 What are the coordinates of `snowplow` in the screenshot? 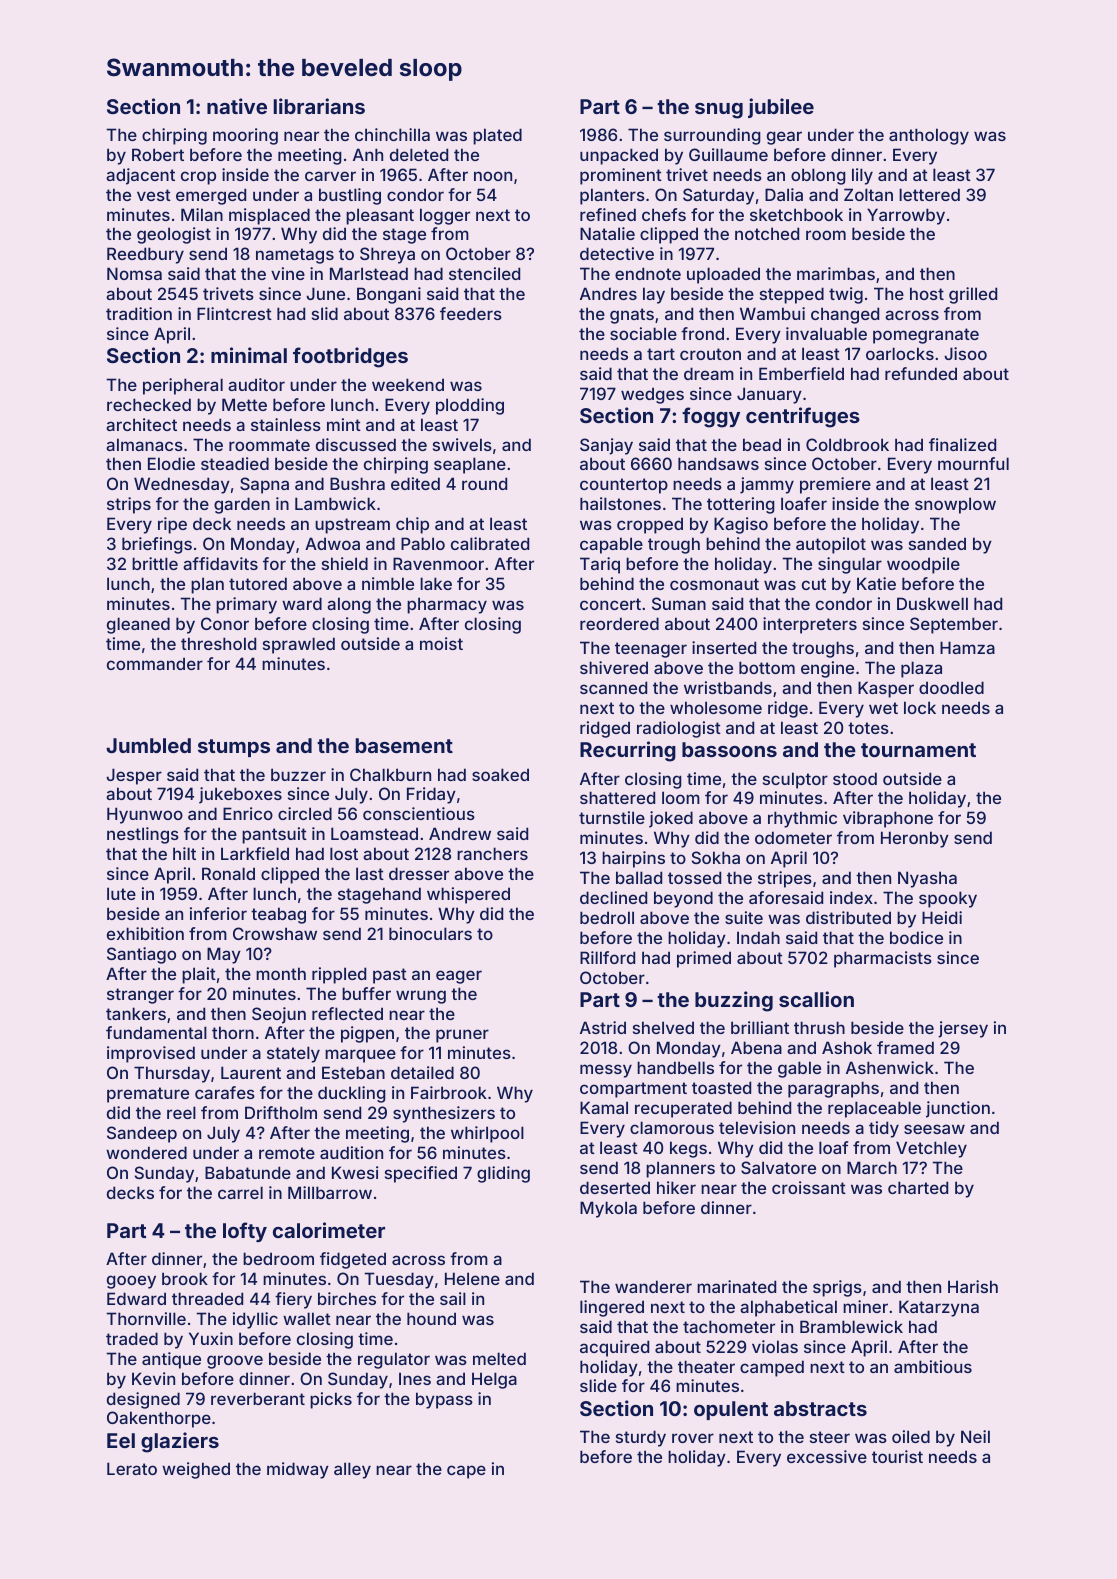 It's located at (955, 505).
